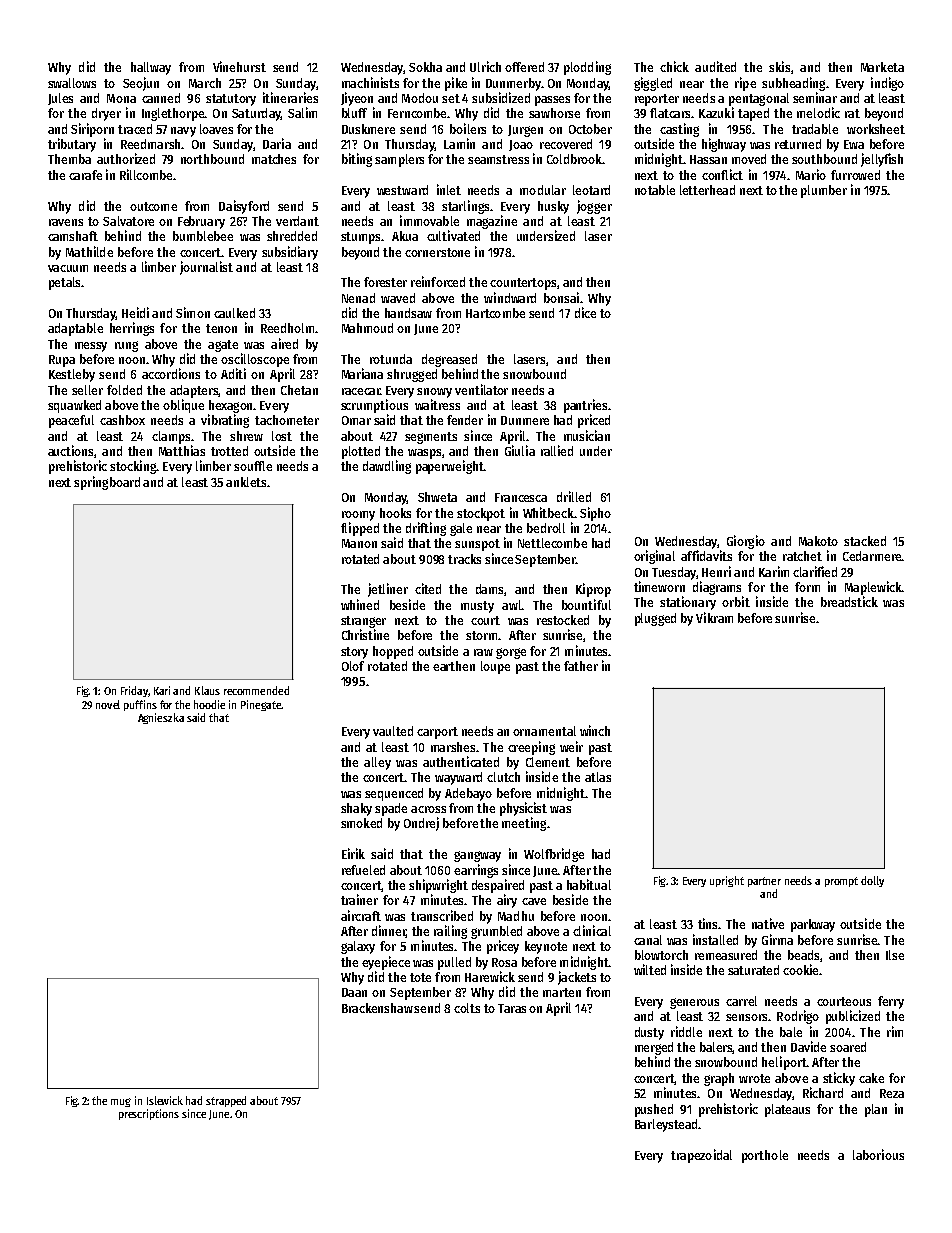 The image size is (952, 1233). Describe the element at coordinates (425, 67) in the page. I see `Sokha` at that location.
